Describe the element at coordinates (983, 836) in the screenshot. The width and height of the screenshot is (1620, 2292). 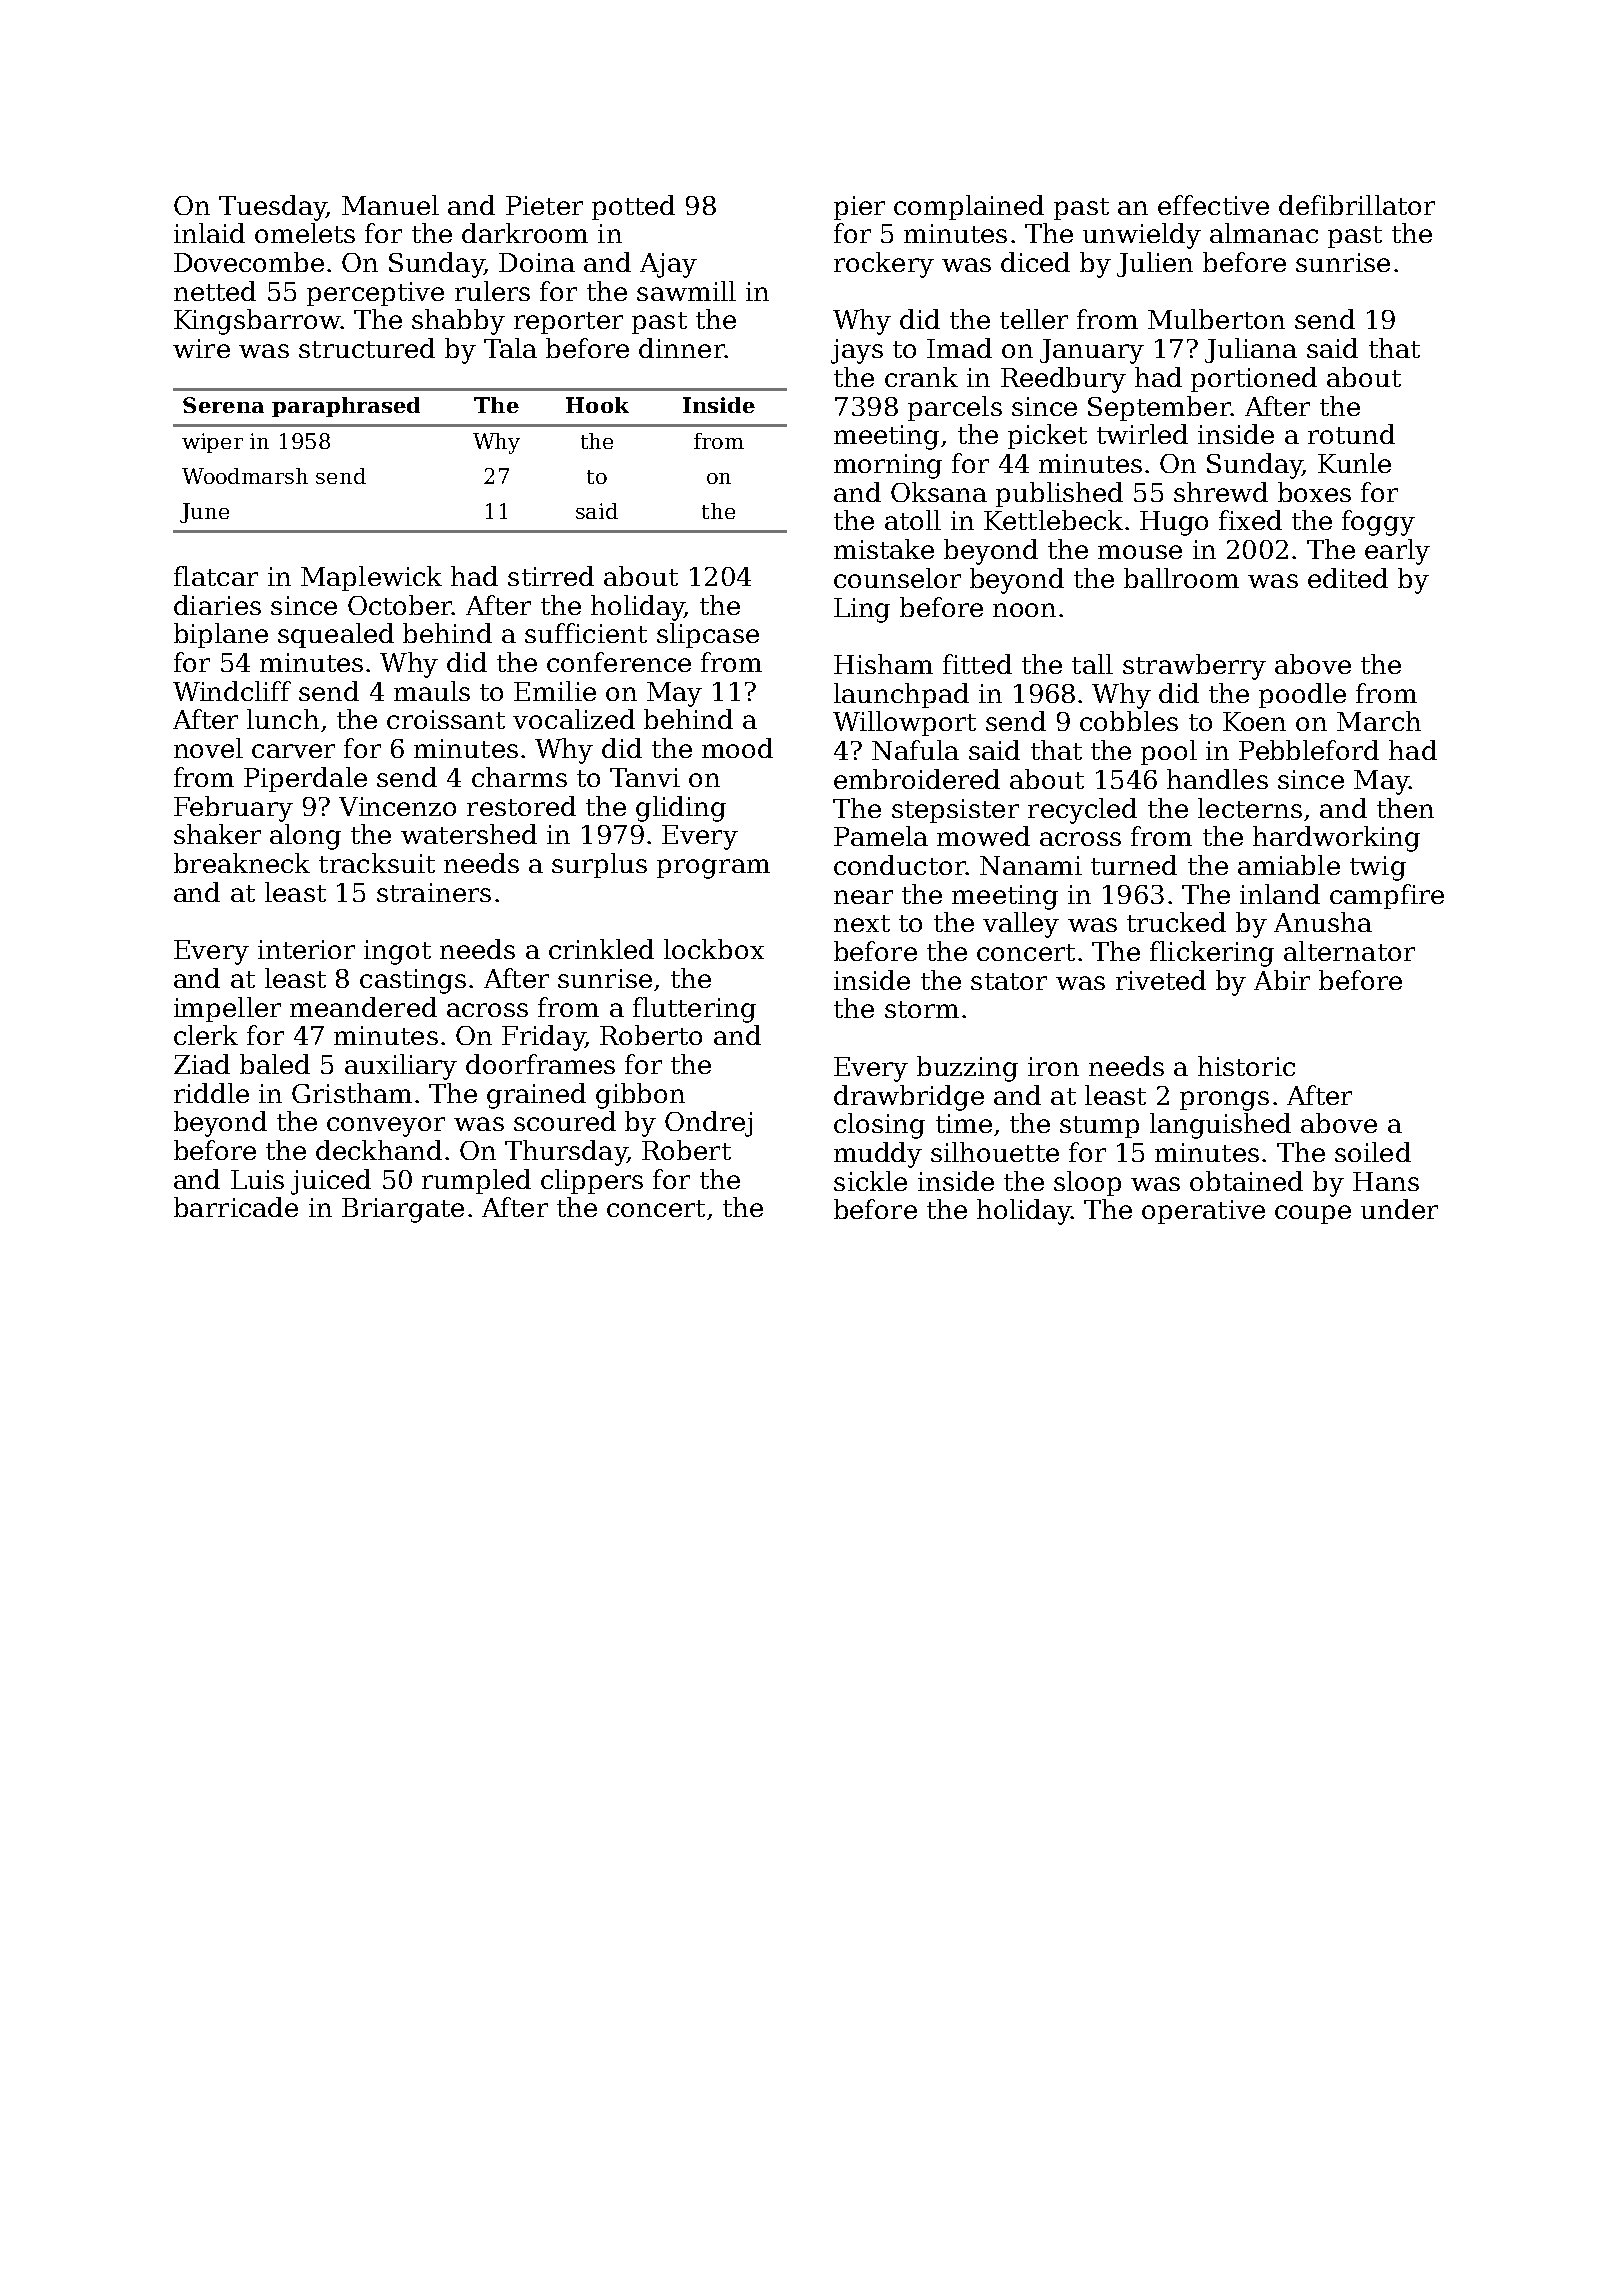
I see `mowed` at that location.
